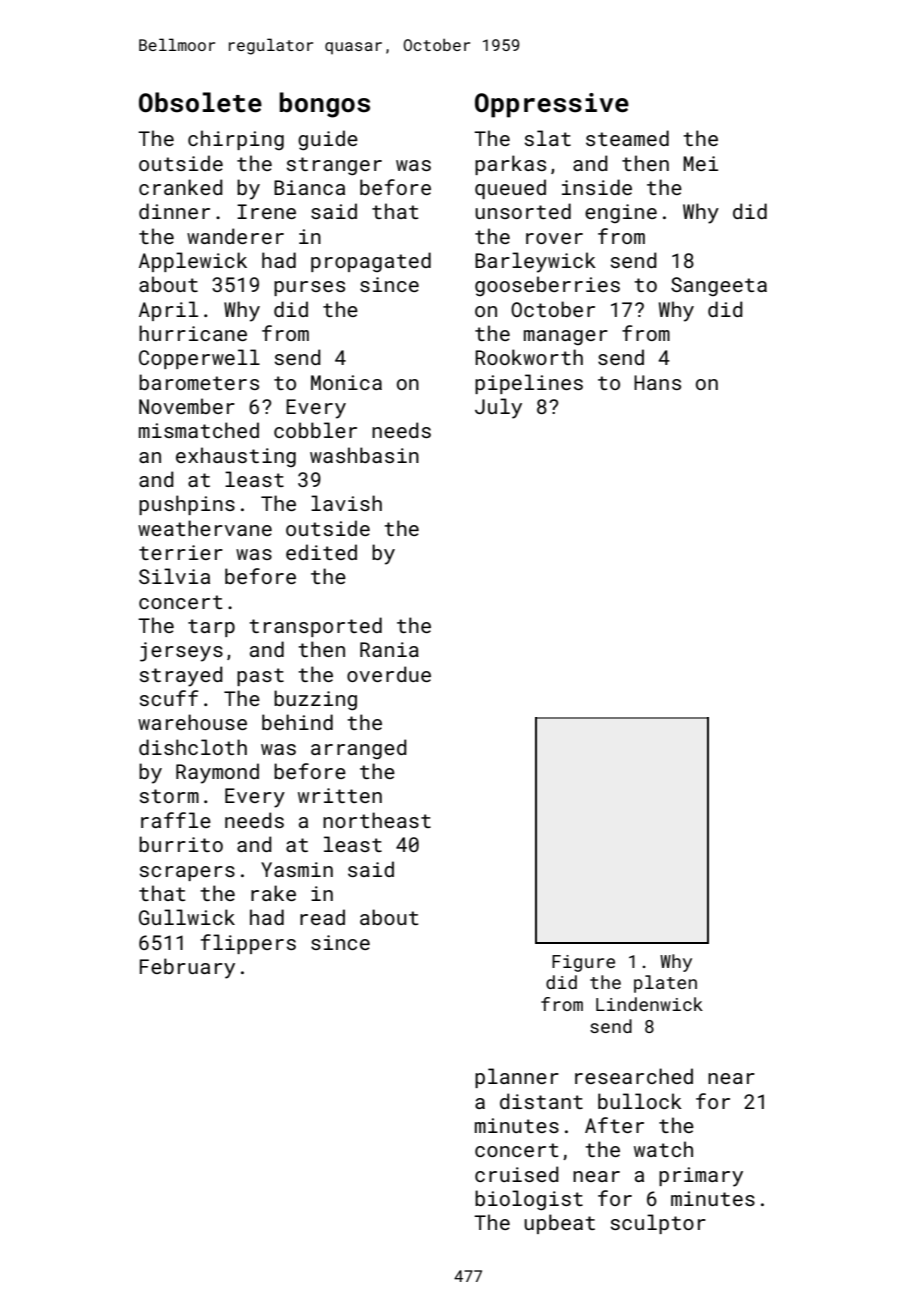 The height and width of the page is (1316, 908). Describe the element at coordinates (187, 406) in the page. I see `November` at that location.
